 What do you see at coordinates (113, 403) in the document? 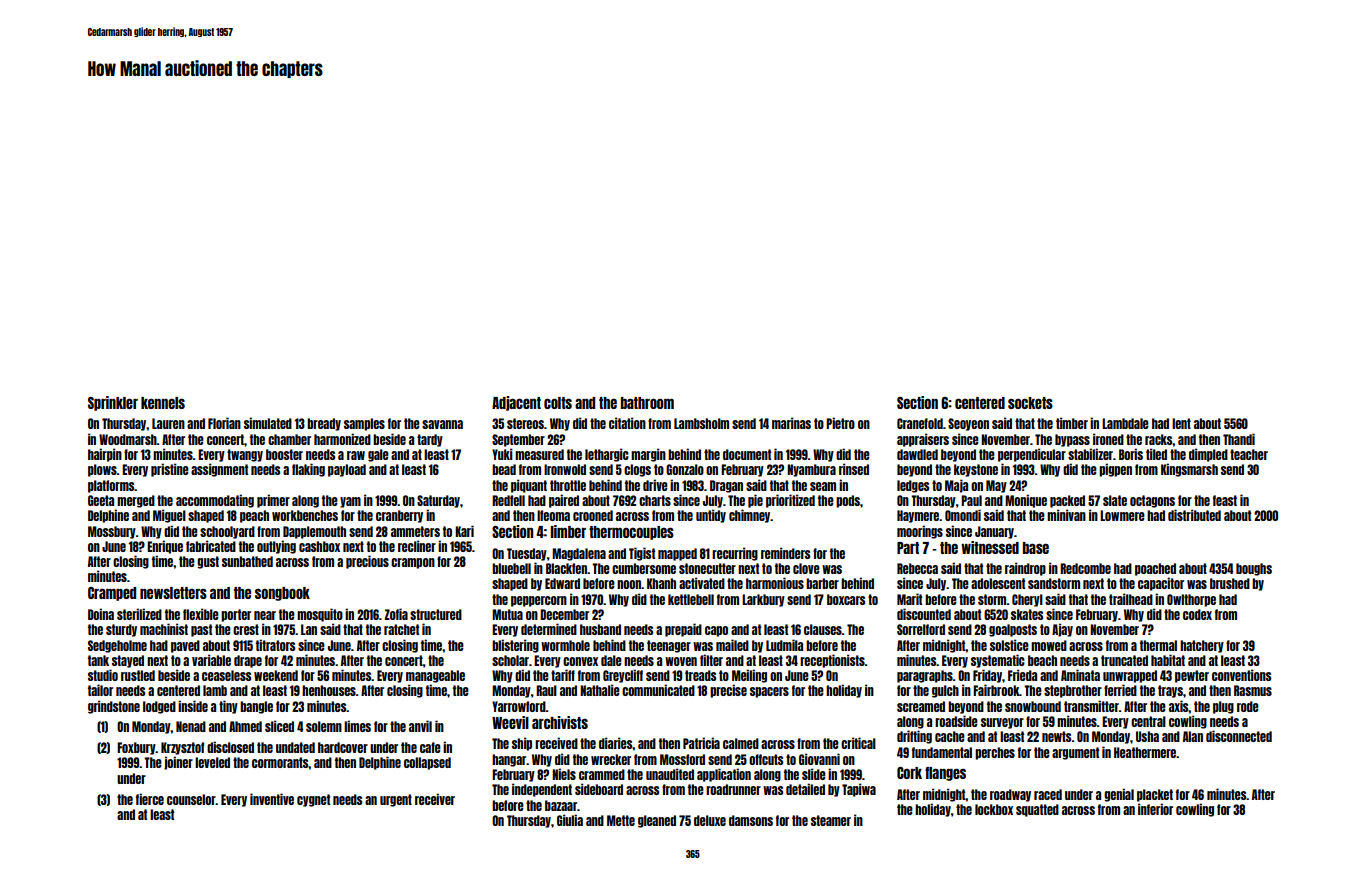
I see `Sprinkler` at bounding box center [113, 403].
